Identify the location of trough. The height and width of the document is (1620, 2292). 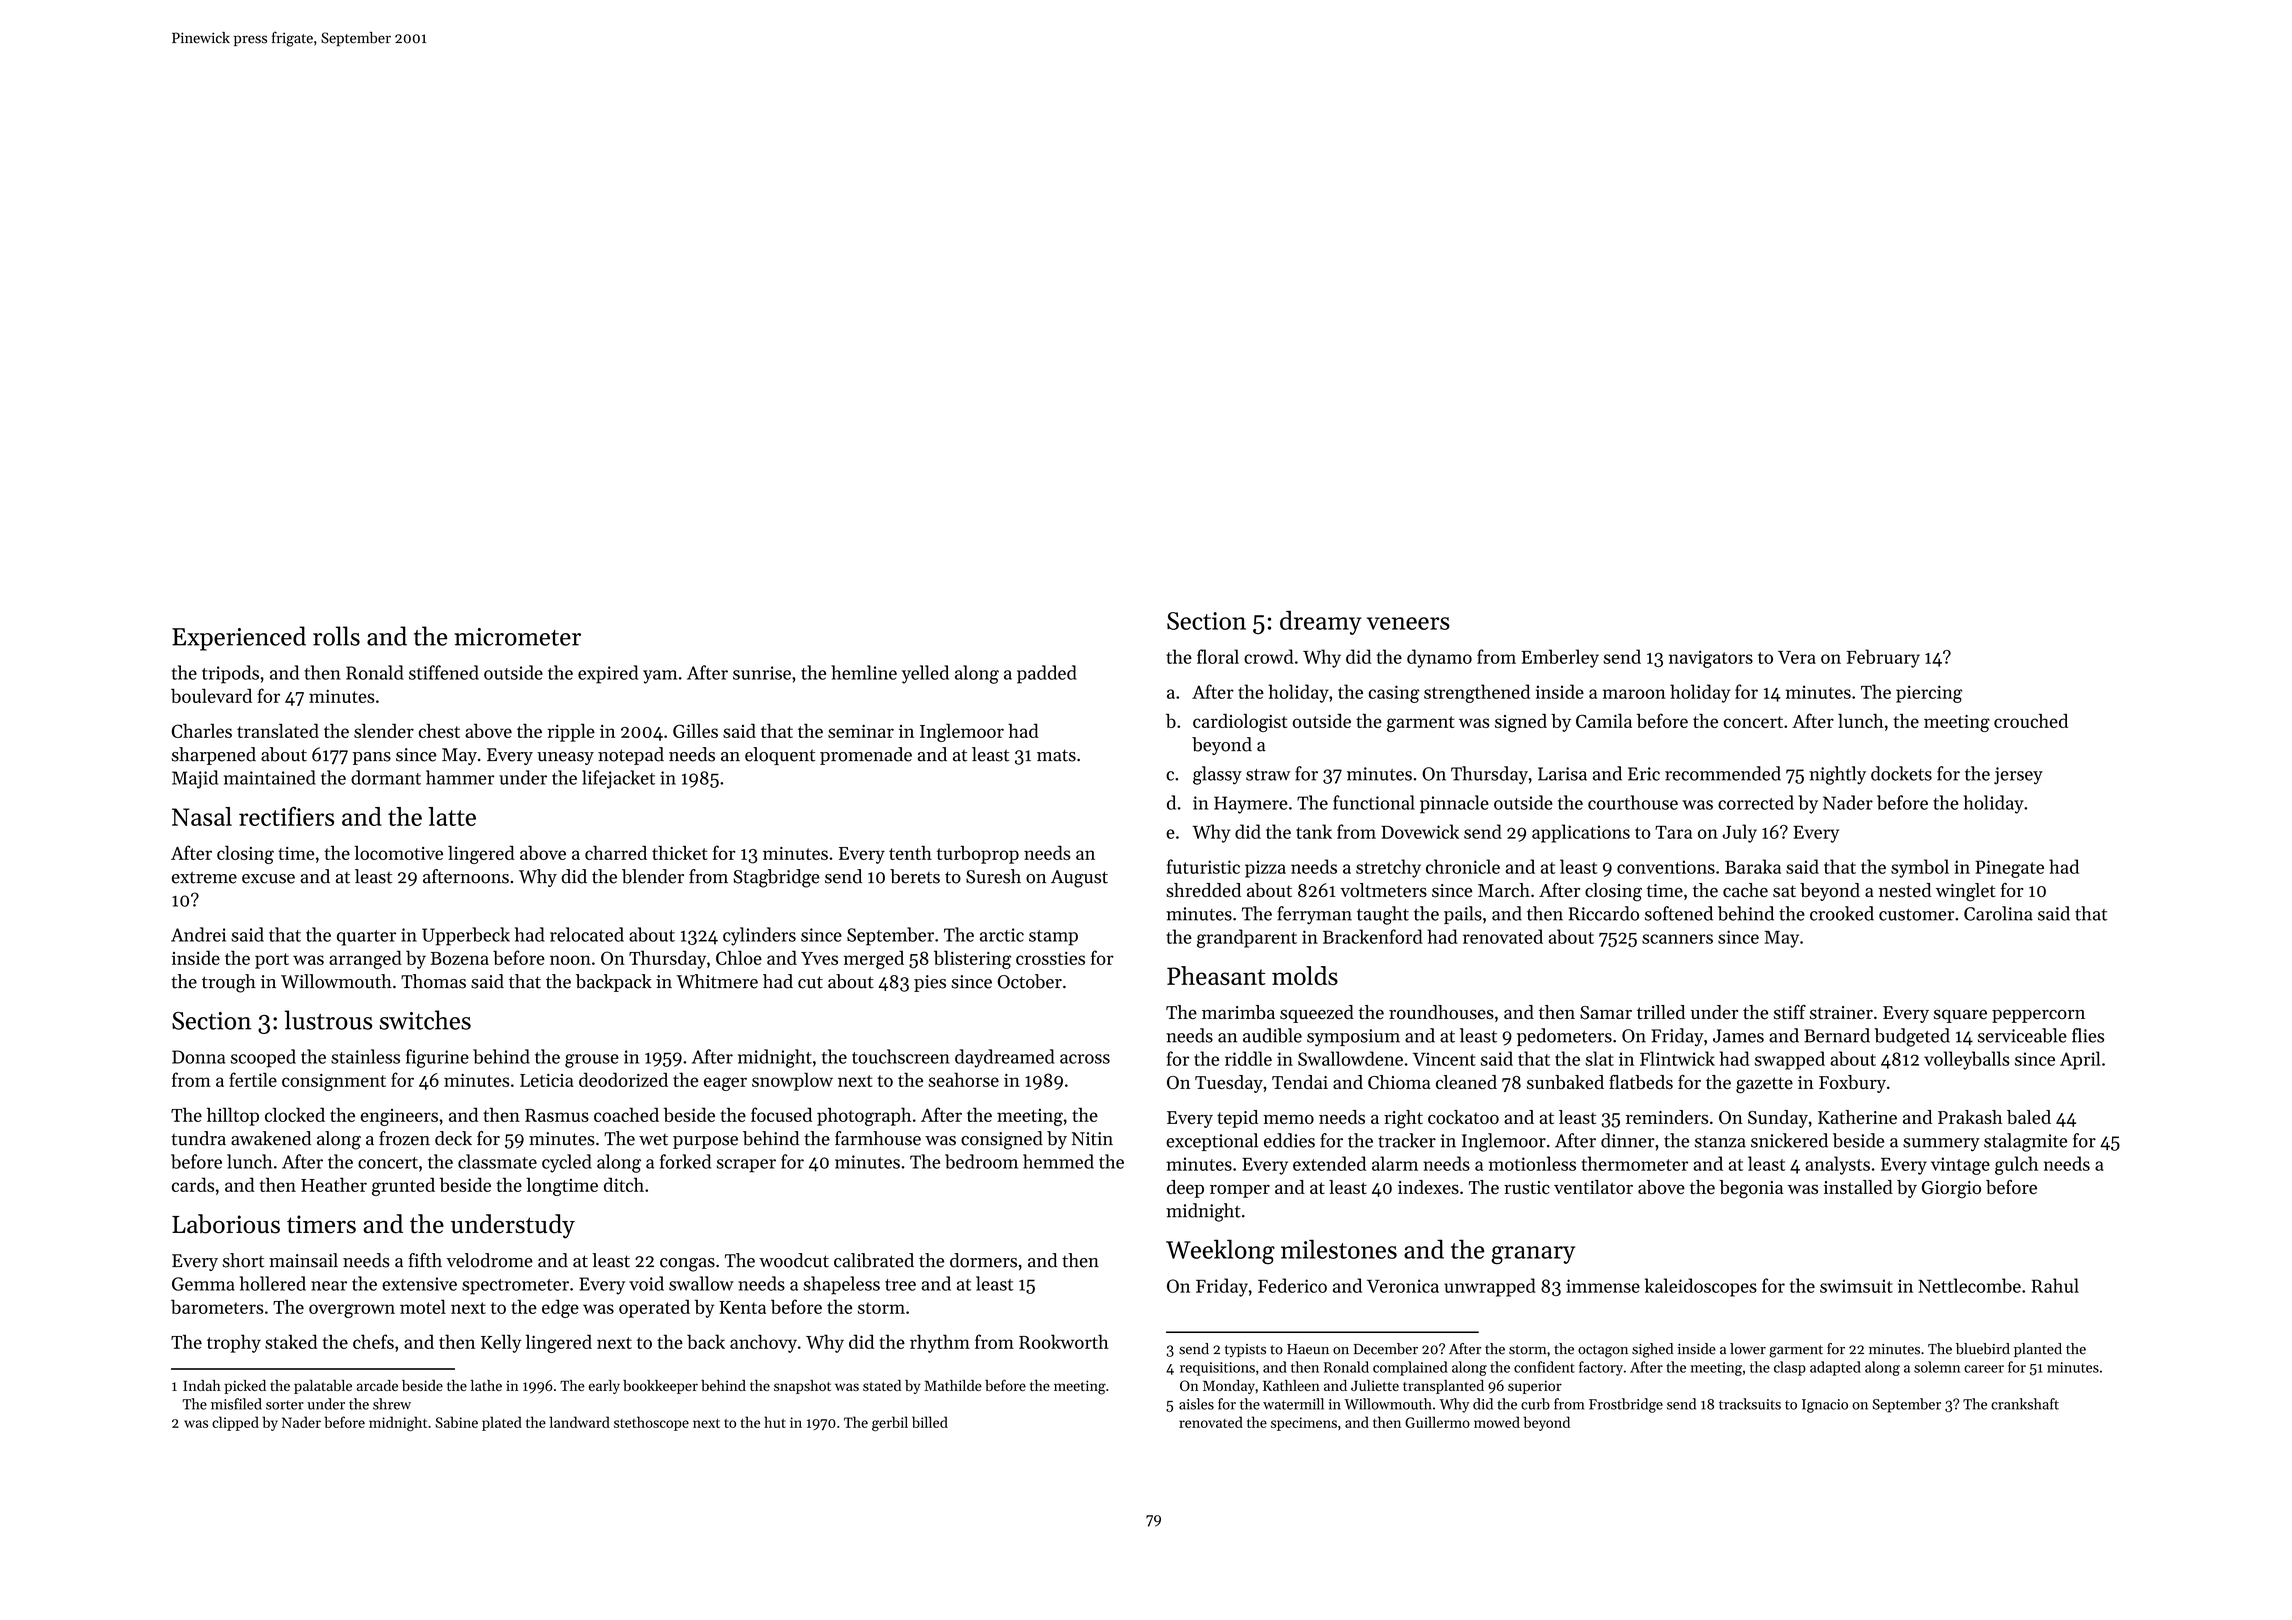
(229, 983).
